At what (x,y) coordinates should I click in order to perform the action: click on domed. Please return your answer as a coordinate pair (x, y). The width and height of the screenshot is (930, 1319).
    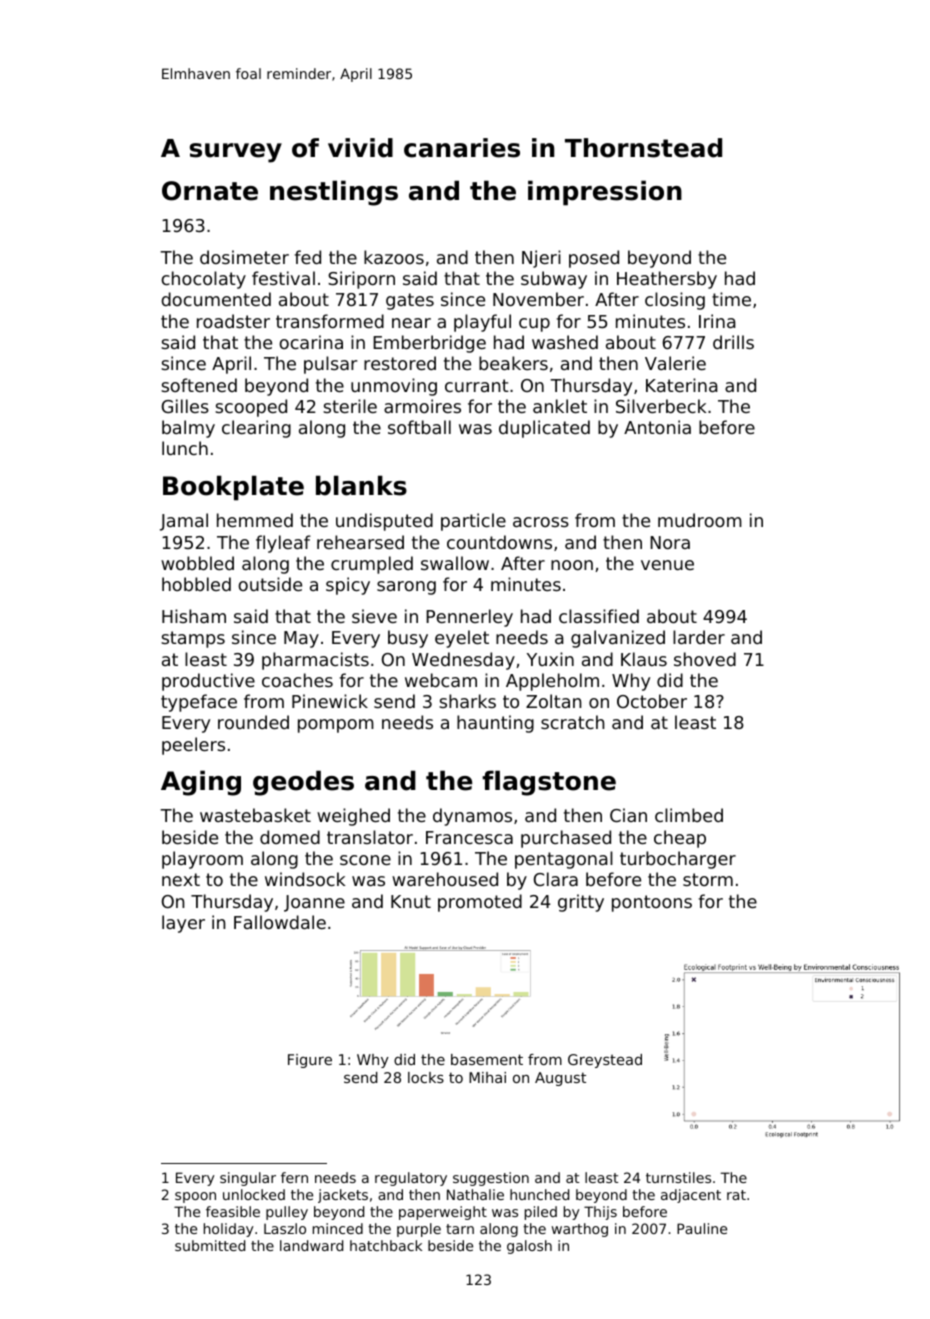
    Looking at the image, I should click on (290, 837).
